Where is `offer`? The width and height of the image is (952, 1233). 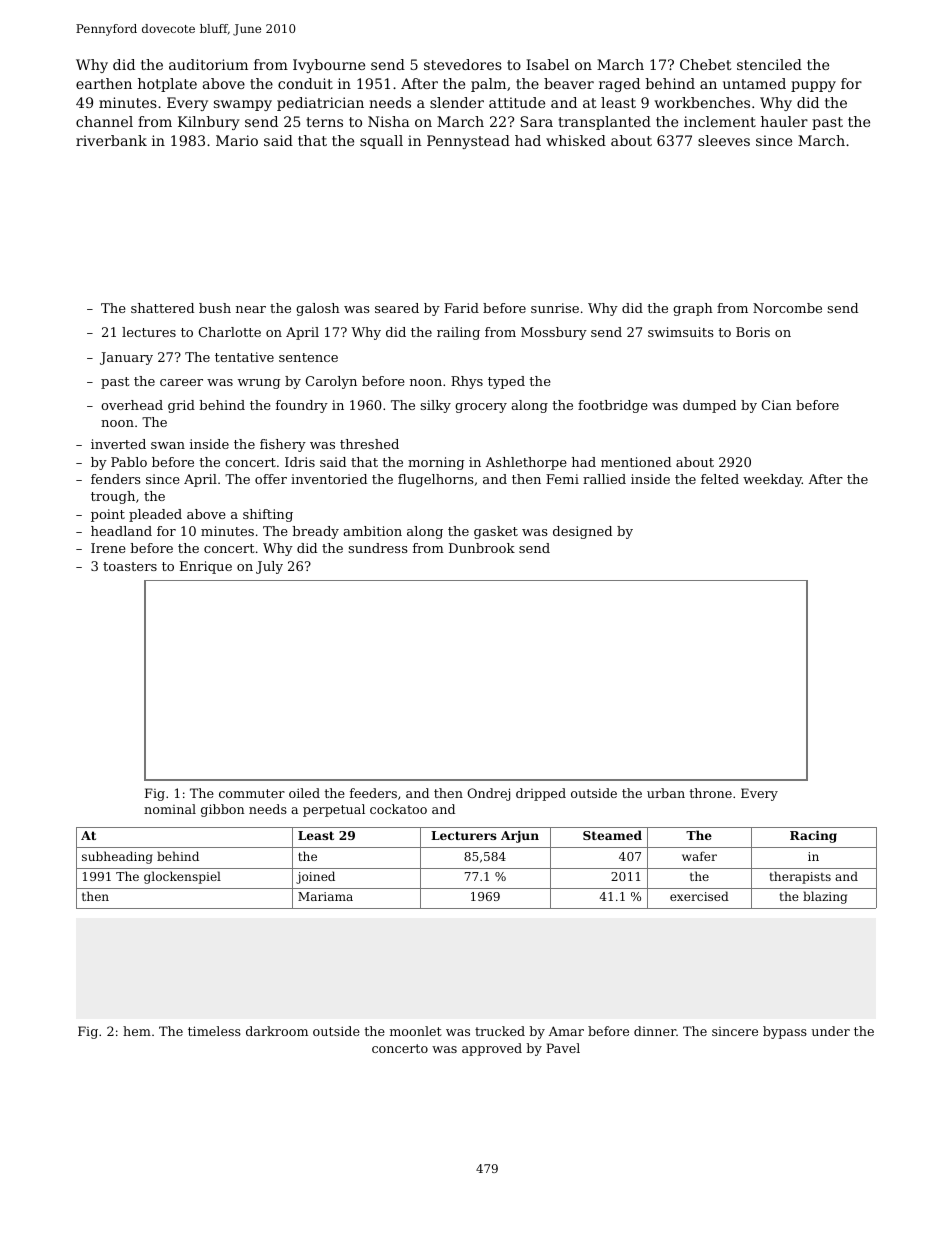
offer is located at coordinates (271, 479).
